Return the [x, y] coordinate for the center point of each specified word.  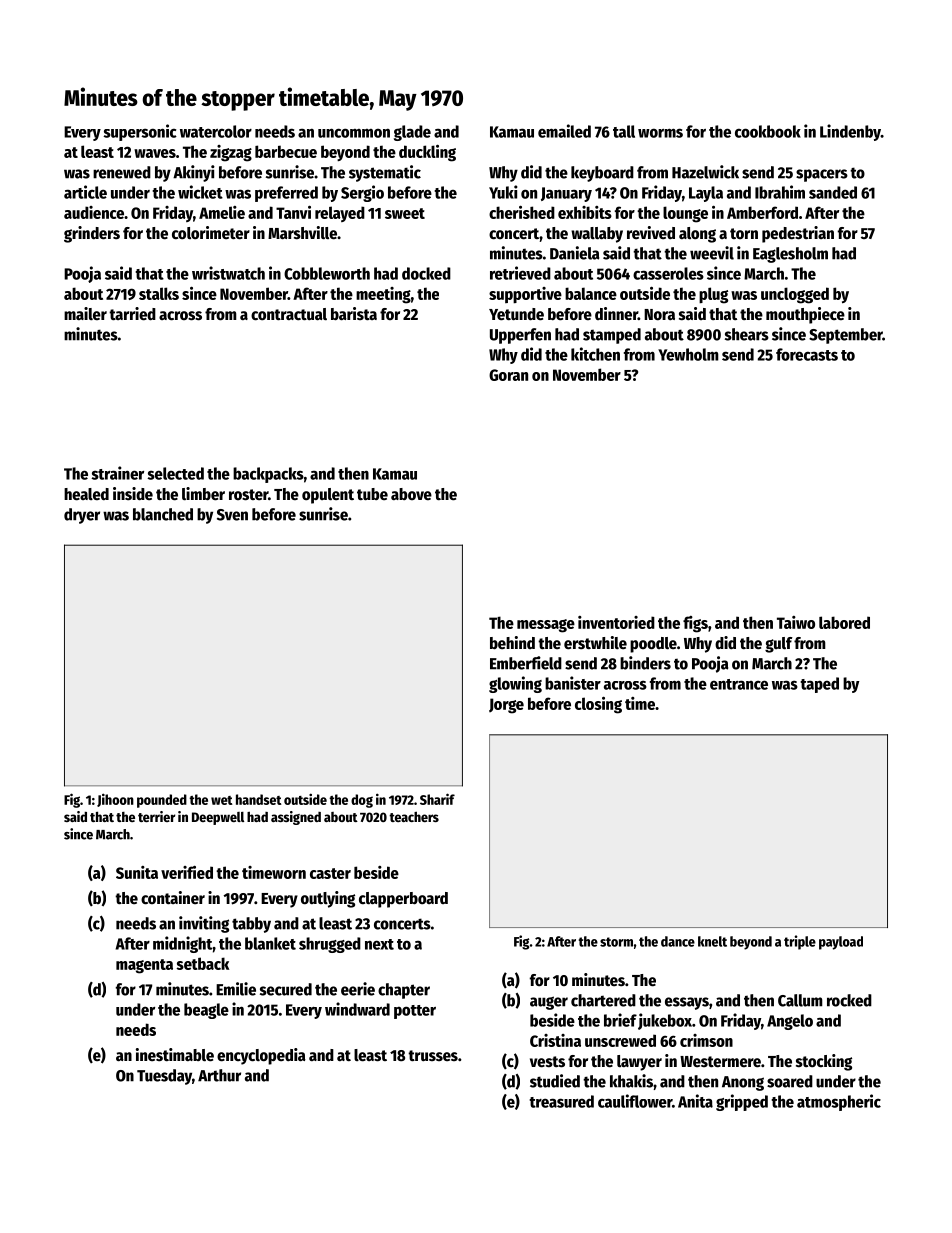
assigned [296, 818]
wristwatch [228, 273]
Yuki [503, 192]
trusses [433, 1056]
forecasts [807, 354]
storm [616, 942]
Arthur [219, 1075]
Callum [800, 1000]
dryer [82, 516]
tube [372, 494]
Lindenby [850, 132]
